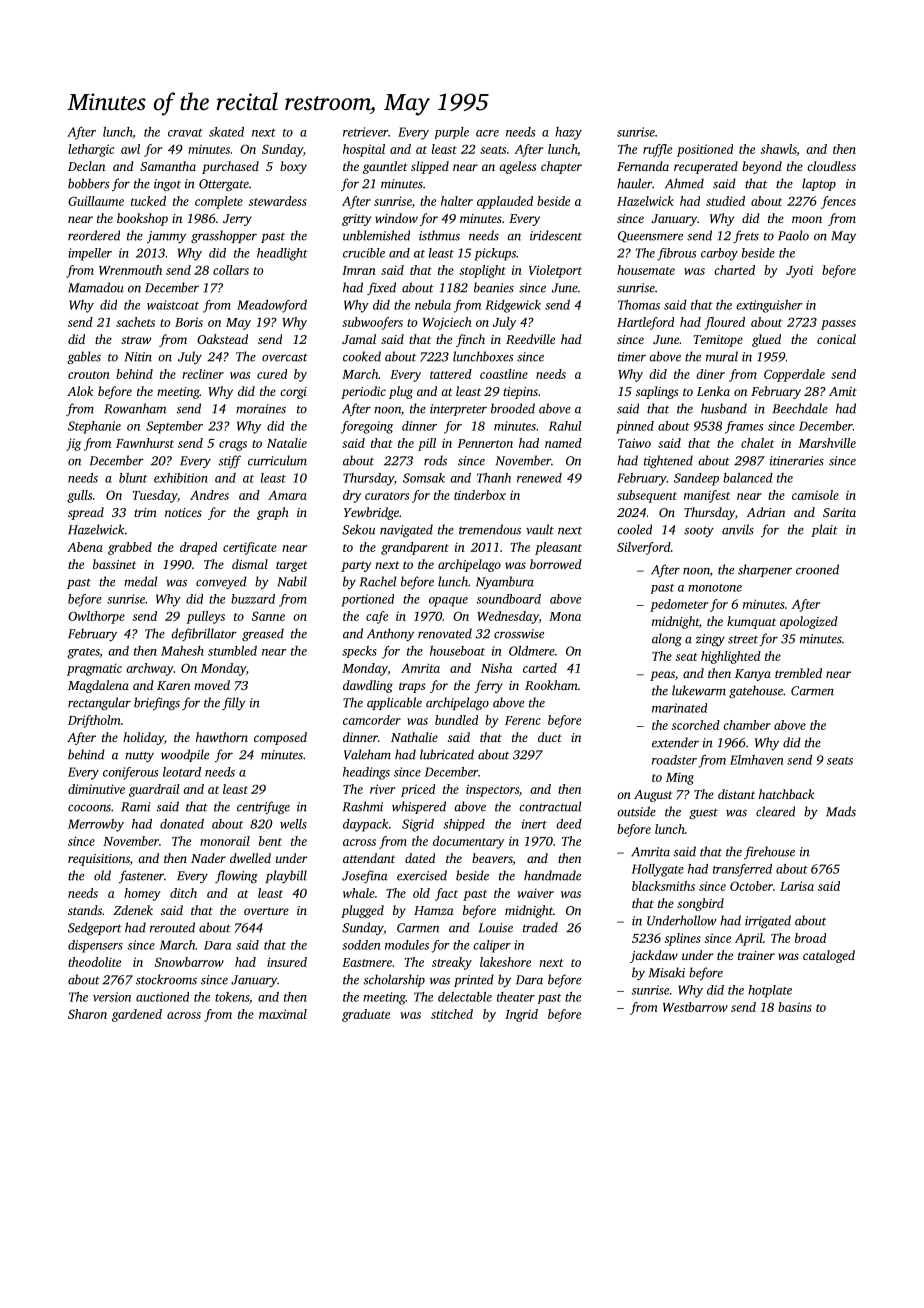  What do you see at coordinates (79, 496) in the page?
I see `gulls` at bounding box center [79, 496].
